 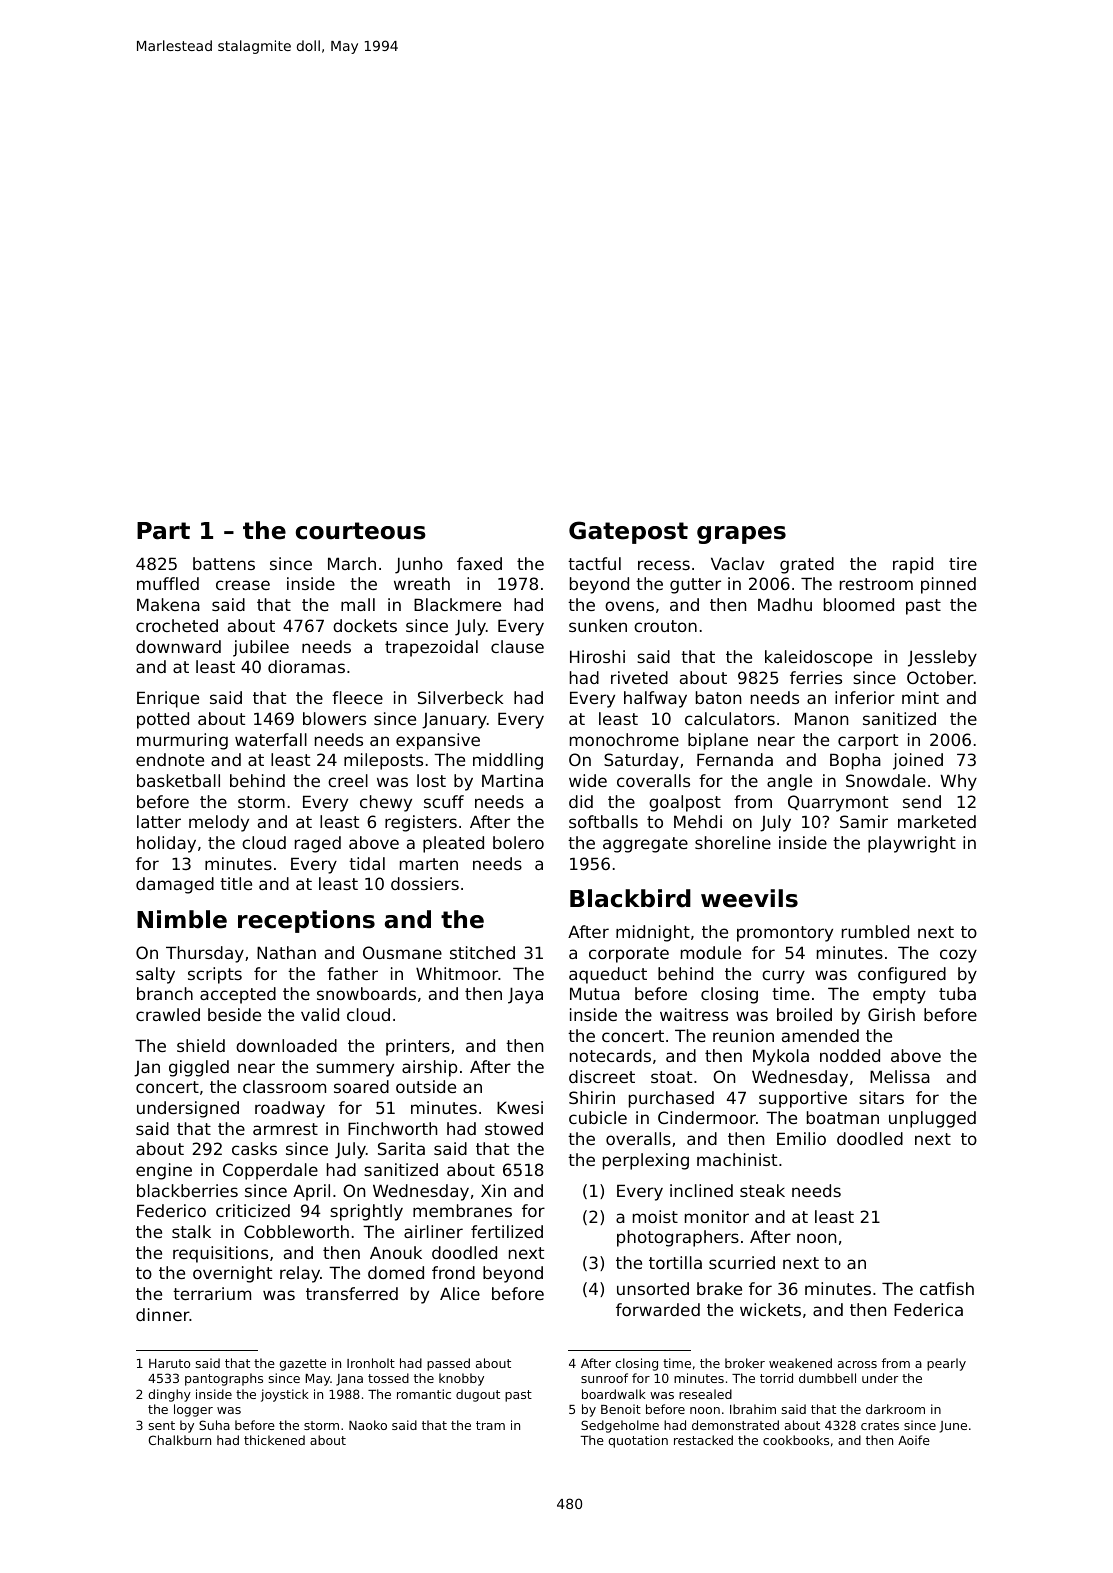 What do you see at coordinates (163, 1314) in the page?
I see `dinner` at bounding box center [163, 1314].
